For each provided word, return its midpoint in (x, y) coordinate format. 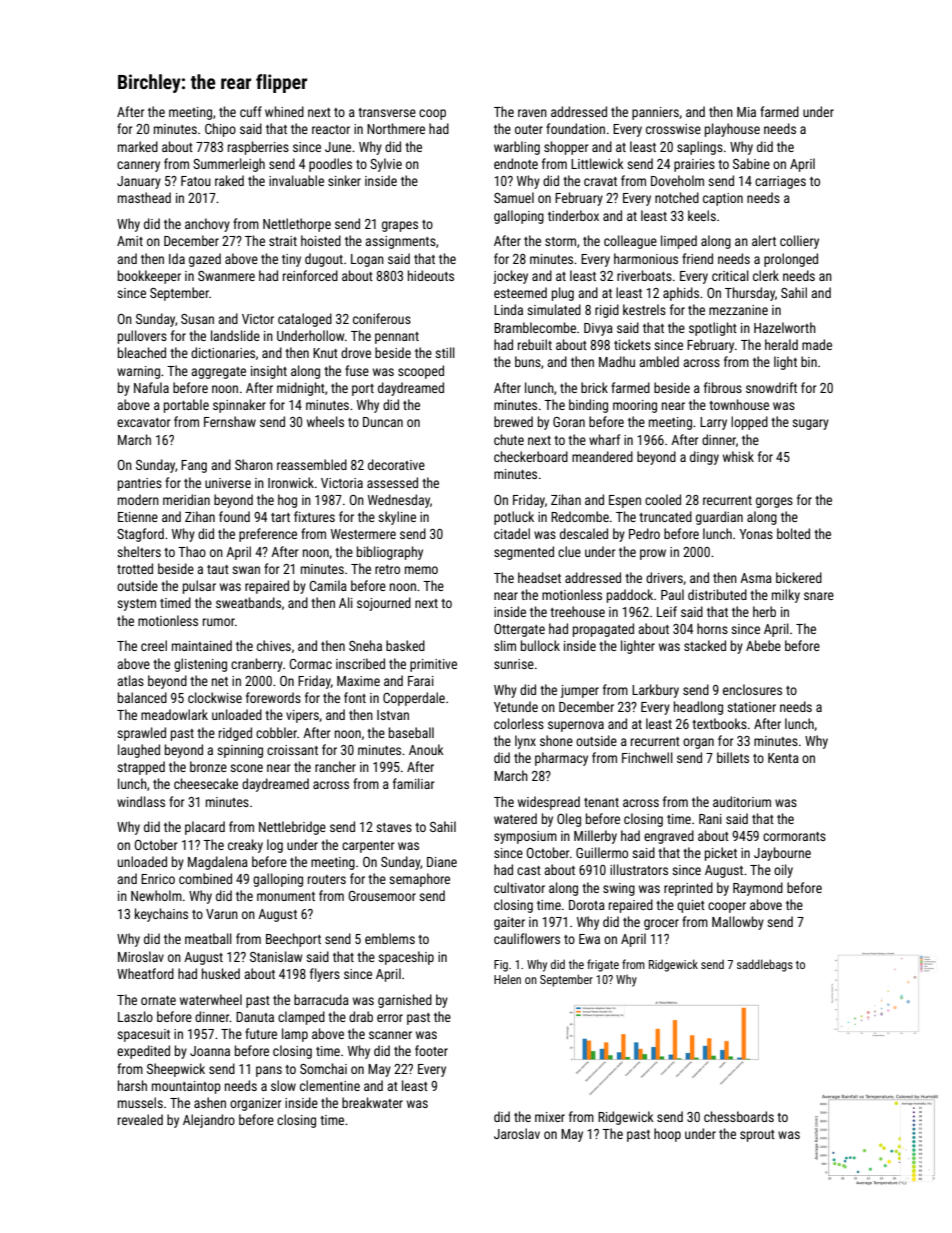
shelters (139, 551)
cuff (251, 111)
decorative (396, 464)
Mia (746, 112)
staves (394, 827)
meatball (208, 938)
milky (786, 596)
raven (532, 113)
